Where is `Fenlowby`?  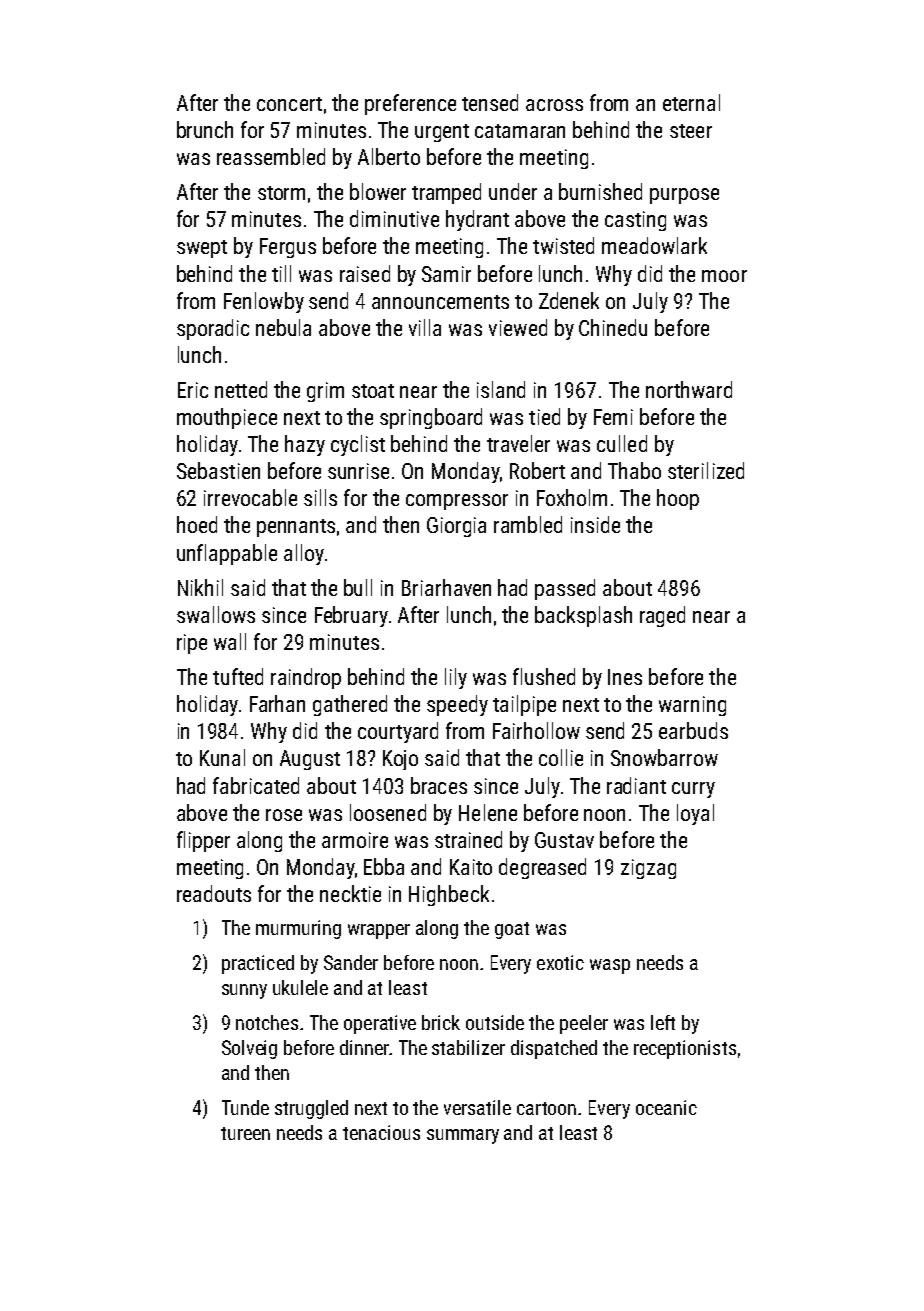 Fenlowby is located at coordinates (264, 302).
